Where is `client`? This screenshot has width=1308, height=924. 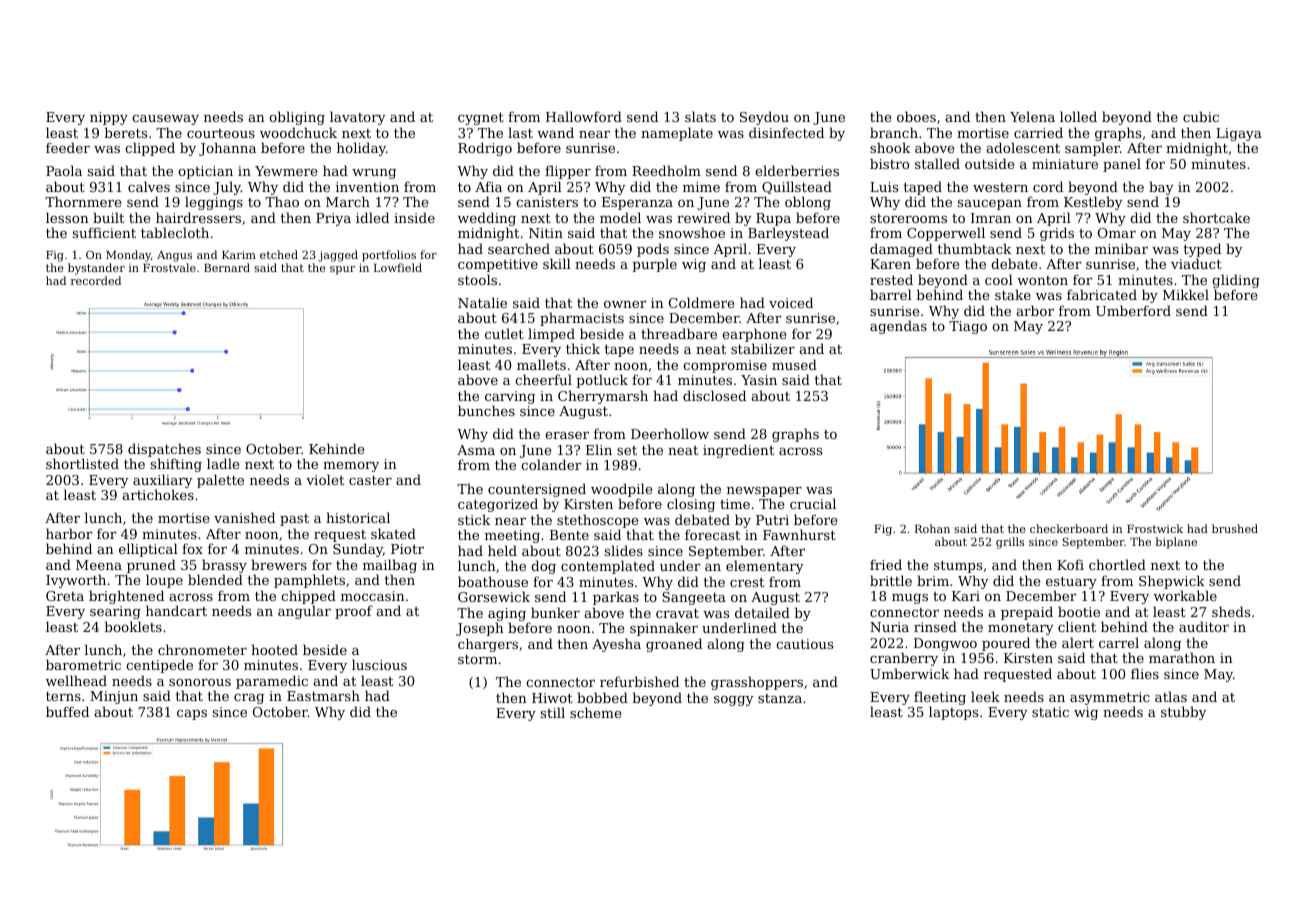
client is located at coordinates (1077, 626).
